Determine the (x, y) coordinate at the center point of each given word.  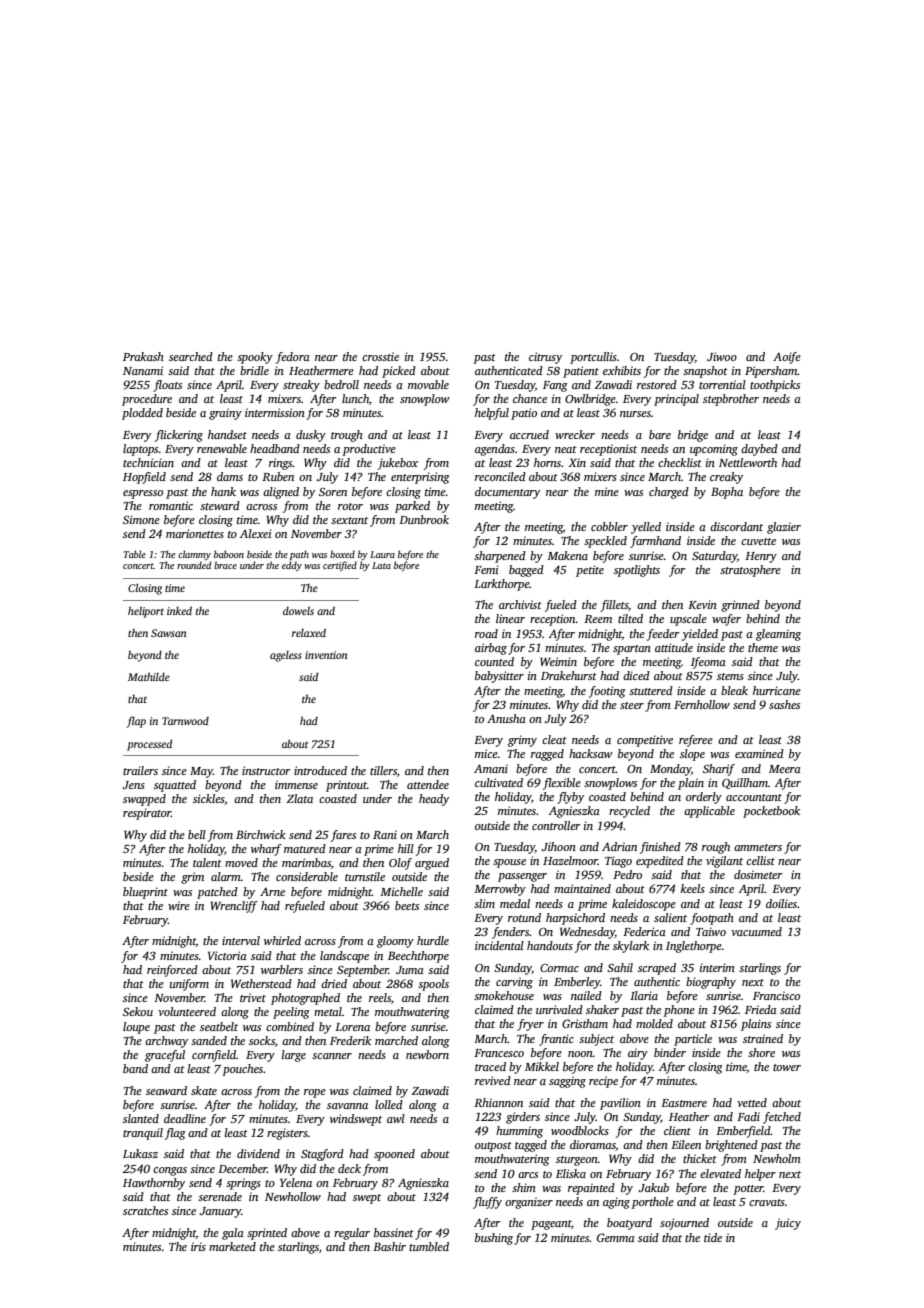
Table (134, 554)
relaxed (309, 632)
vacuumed (756, 931)
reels (380, 997)
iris (198, 1246)
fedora (293, 358)
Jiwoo (722, 356)
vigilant (724, 862)
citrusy (545, 358)
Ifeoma (708, 663)
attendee (428, 784)
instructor (266, 770)
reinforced (172, 971)
